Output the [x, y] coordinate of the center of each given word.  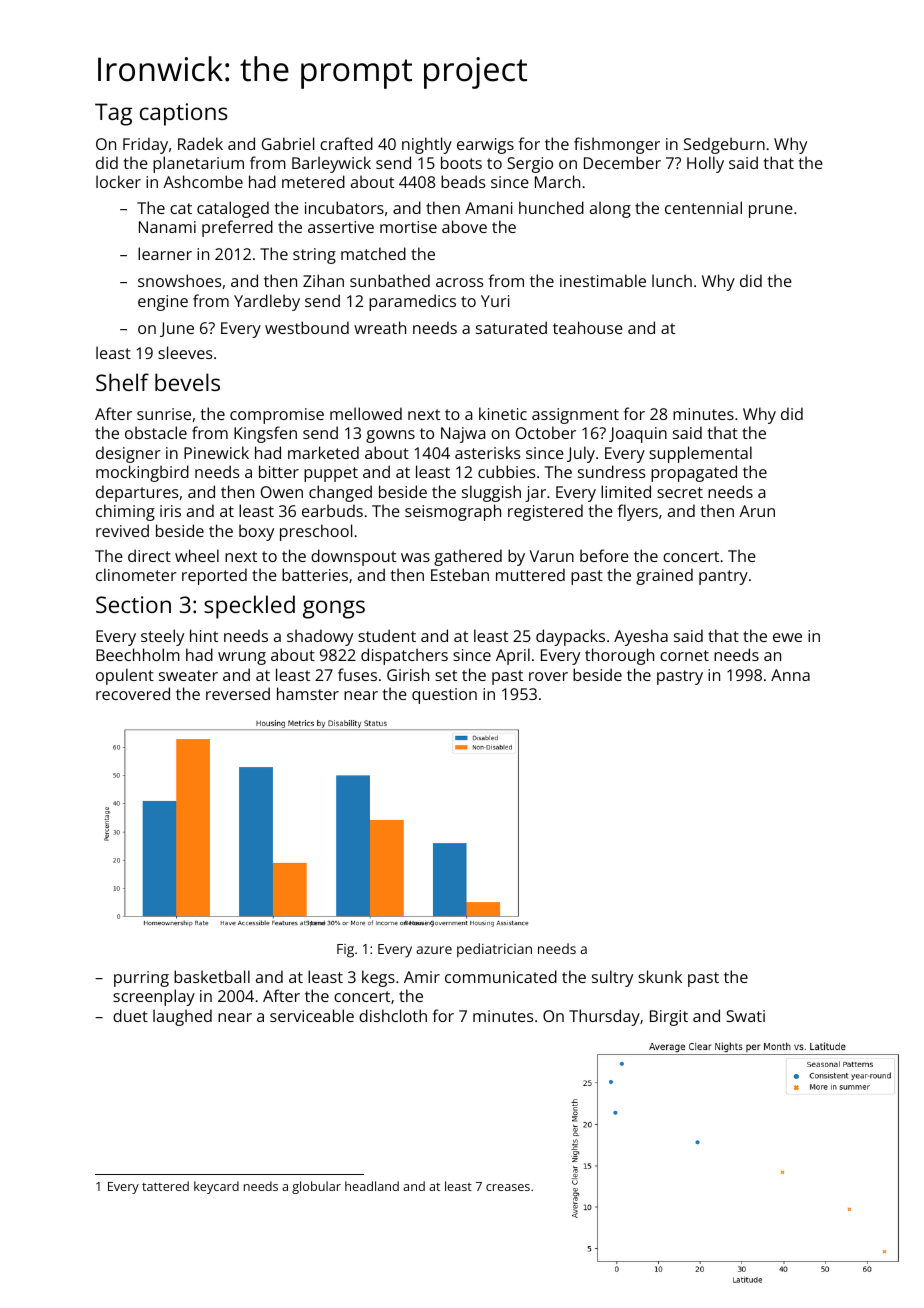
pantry [723, 577]
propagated [694, 473]
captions [184, 114]
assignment [575, 416]
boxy [256, 532]
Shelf [122, 382]
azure [434, 950]
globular [316, 1187]
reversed [238, 693]
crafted [346, 143]
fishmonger [617, 145]
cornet [684, 655]
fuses [357, 674]
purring [141, 979]
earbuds [332, 510]
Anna [790, 675]
